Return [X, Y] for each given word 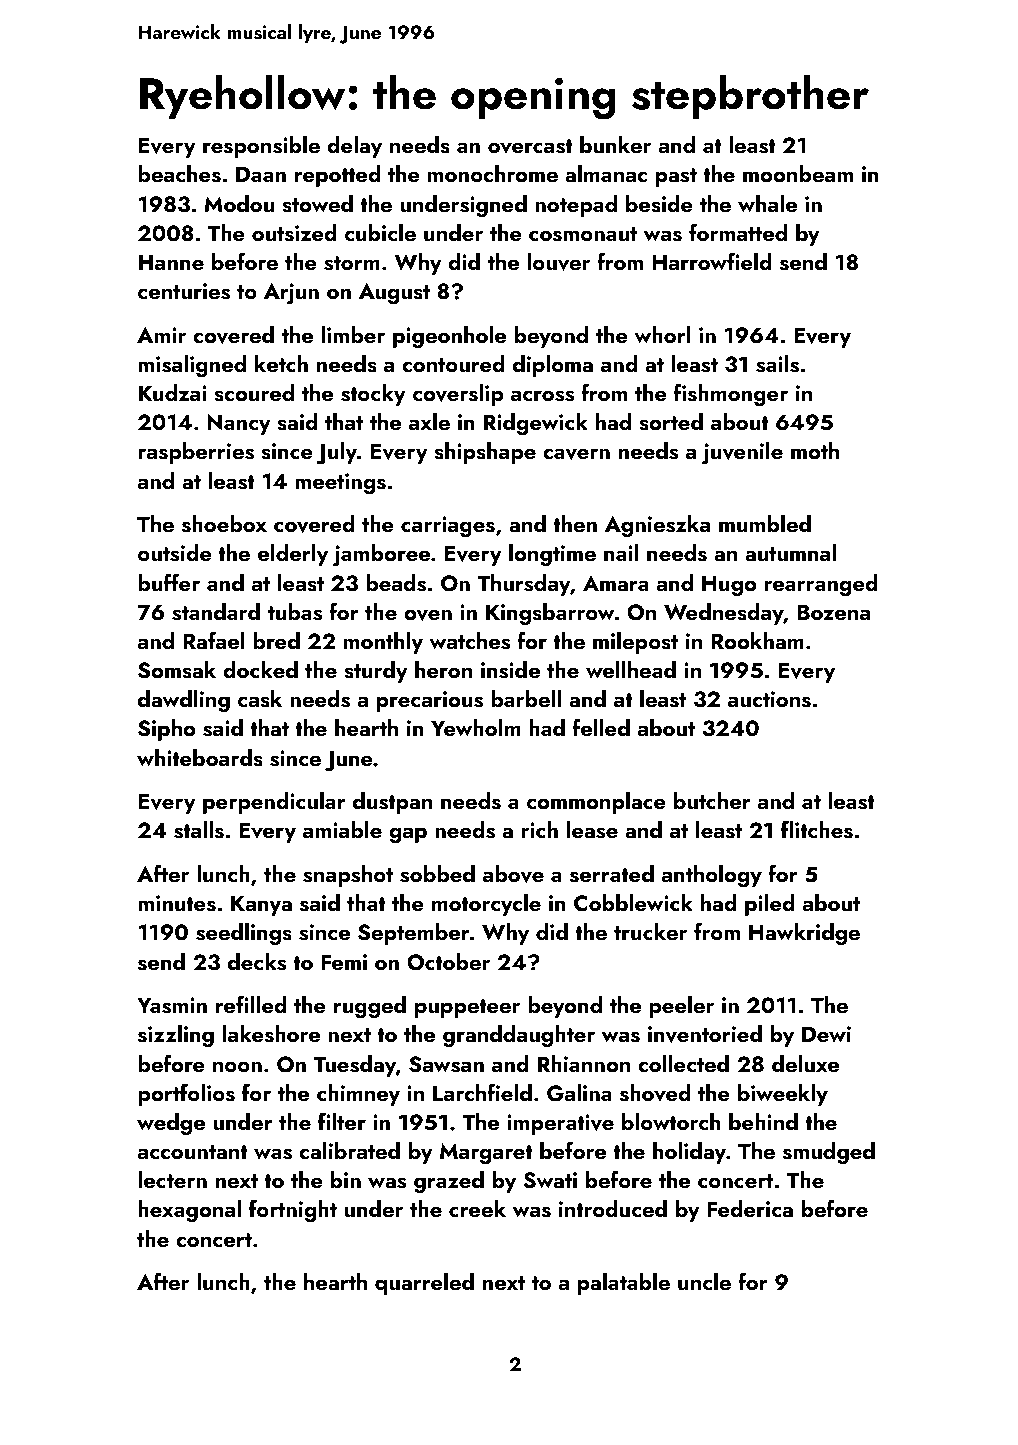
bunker [615, 144]
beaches [179, 174]
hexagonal [189, 1211]
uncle [704, 1281]
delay [354, 147]
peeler [681, 1007]
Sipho [166, 730]
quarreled [424, 1284]
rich [540, 829]
